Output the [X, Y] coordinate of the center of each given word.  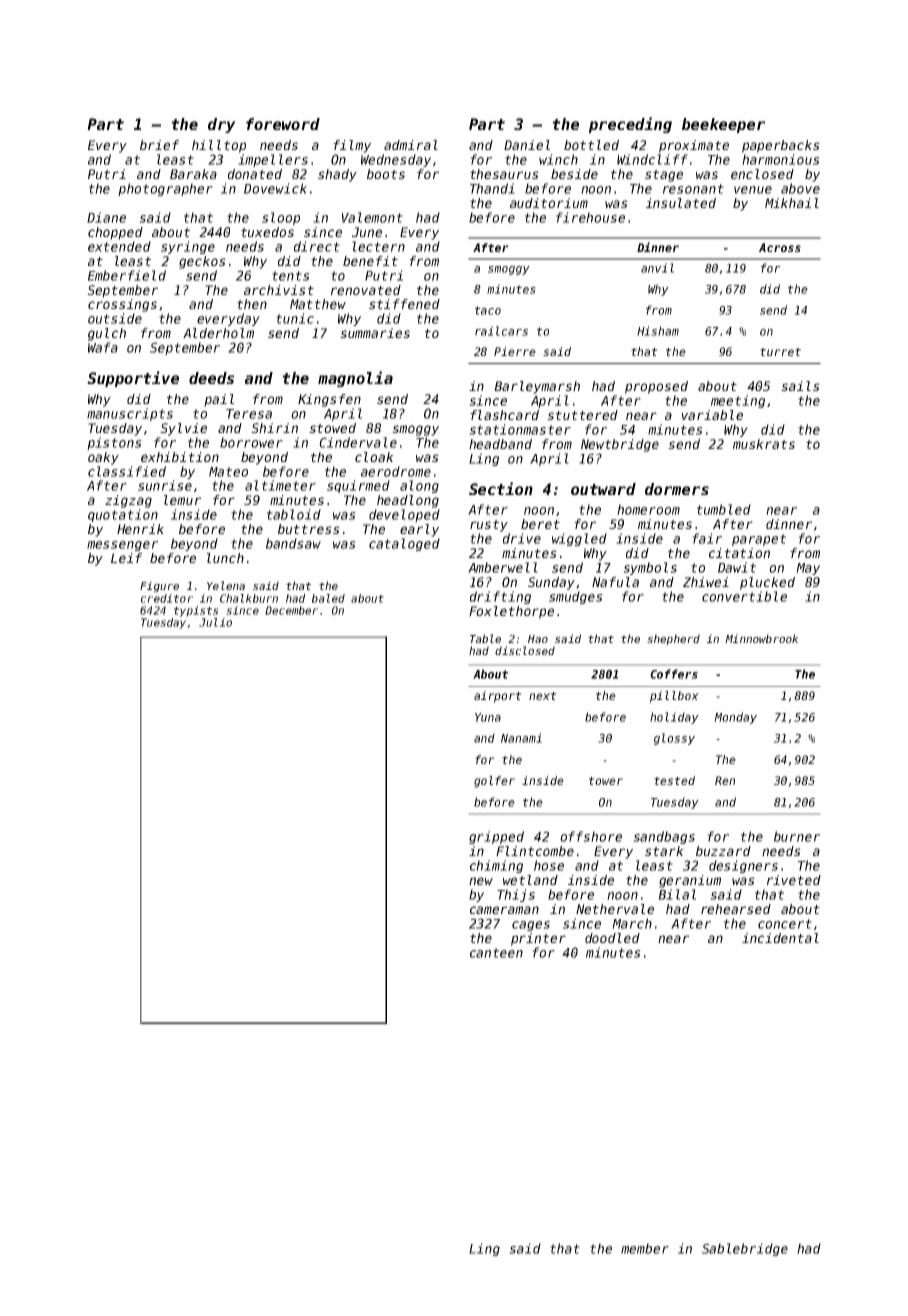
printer [538, 939]
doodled [612, 938]
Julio [215, 622]
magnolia [355, 379]
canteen [496, 953]
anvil [657, 268]
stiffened [404, 304]
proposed [656, 387]
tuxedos [267, 232]
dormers [677, 489]
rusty [489, 526]
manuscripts [130, 414]
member [645, 1248]
